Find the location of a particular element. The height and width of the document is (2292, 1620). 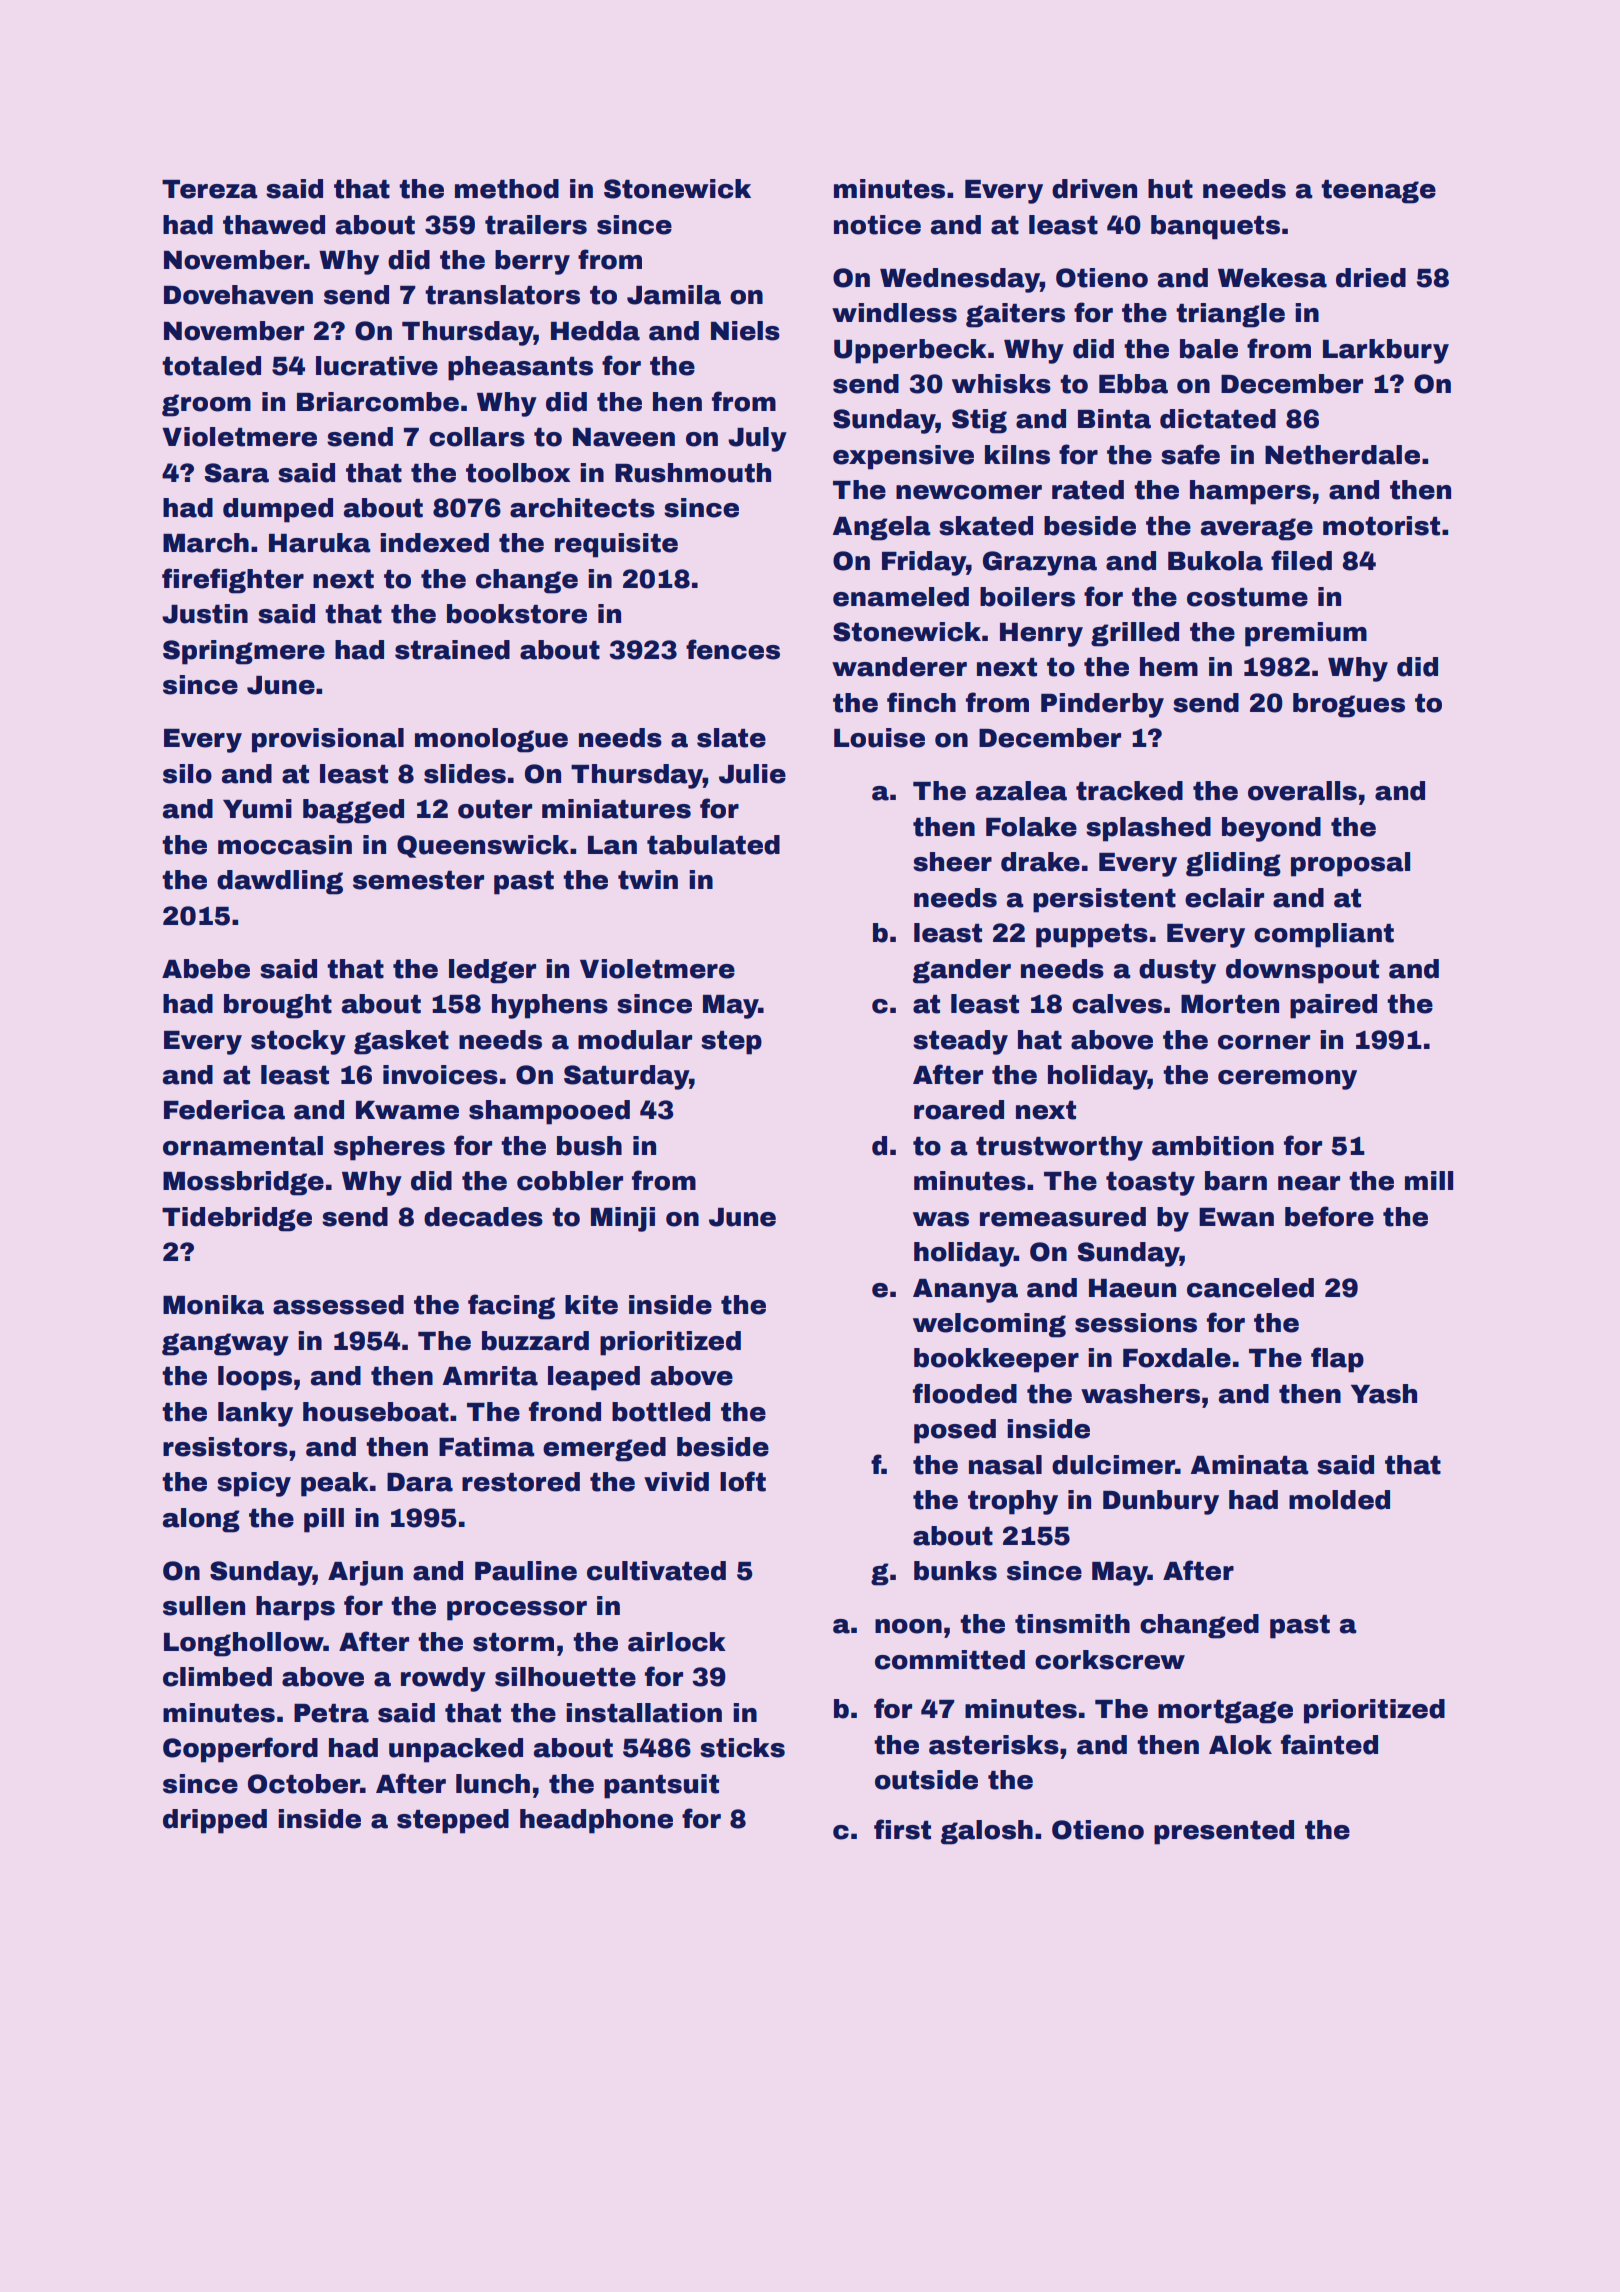

tabulated is located at coordinates (713, 845).
